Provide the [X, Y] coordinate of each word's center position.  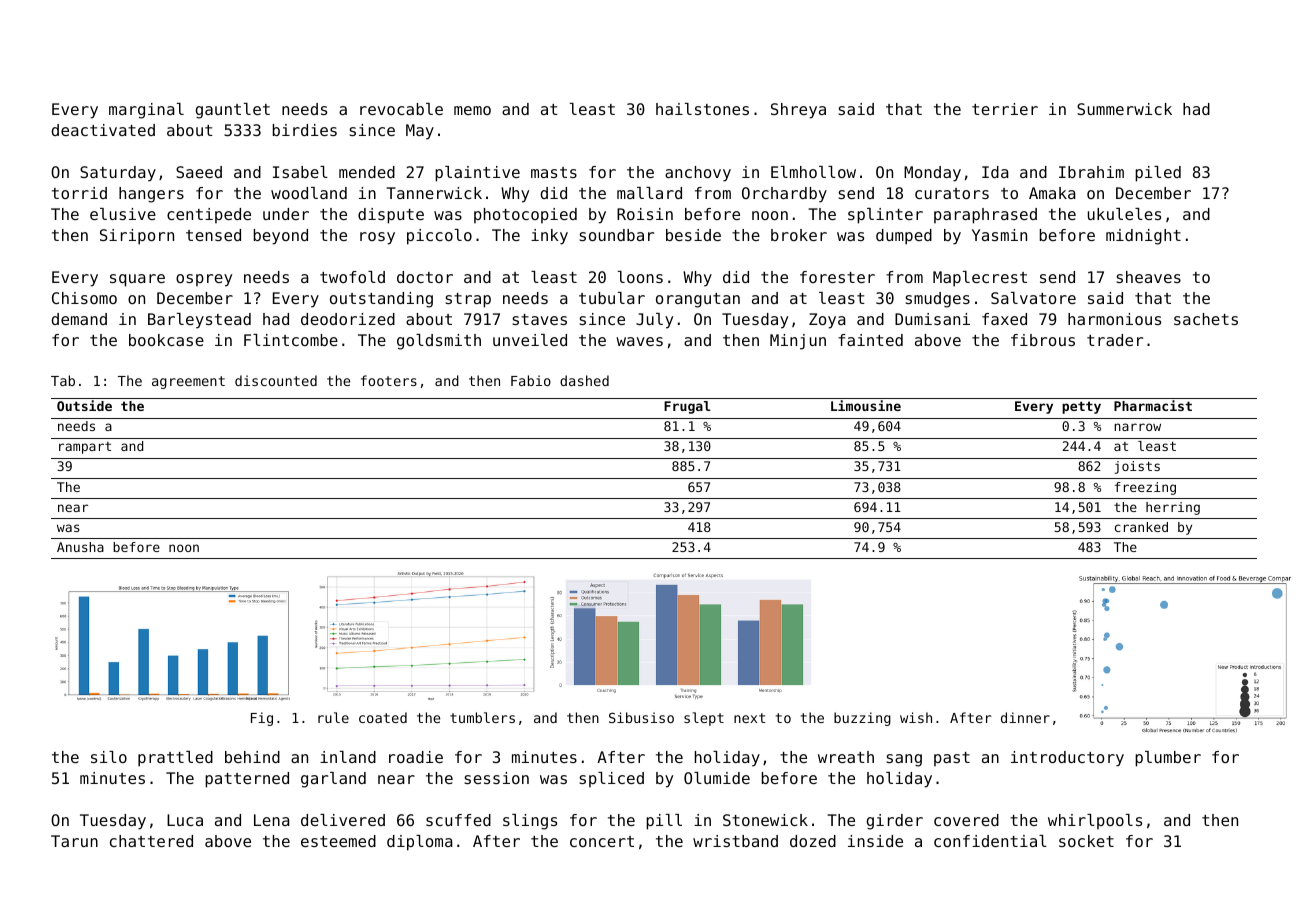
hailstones [702, 109]
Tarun [74, 841]
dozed [813, 841]
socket [1086, 841]
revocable [401, 109]
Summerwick [1124, 109]
